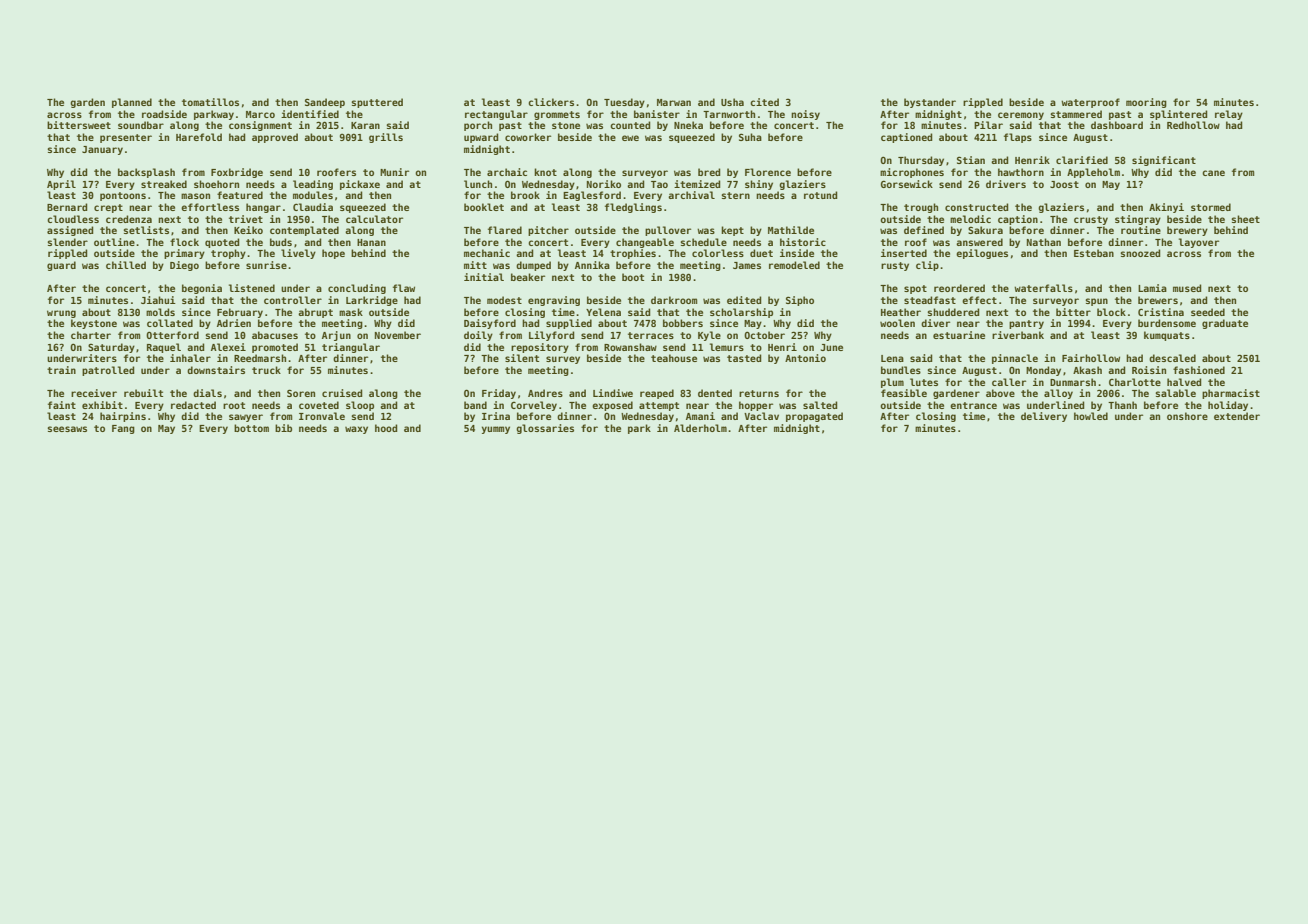  What do you see at coordinates (325, 103) in the page?
I see `Sandeep` at bounding box center [325, 103].
